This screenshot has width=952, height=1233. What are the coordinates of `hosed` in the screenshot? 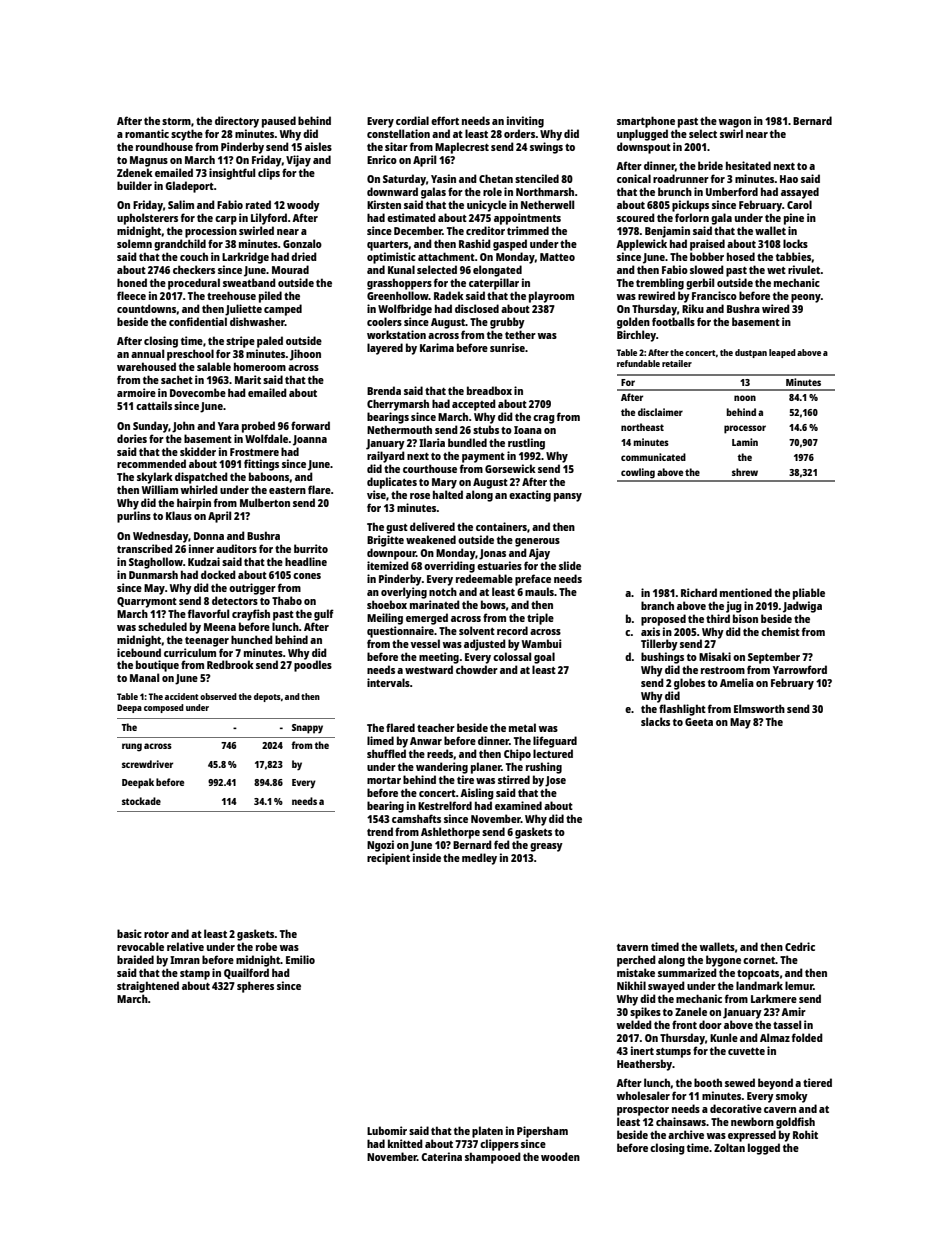 It's located at (741, 256).
